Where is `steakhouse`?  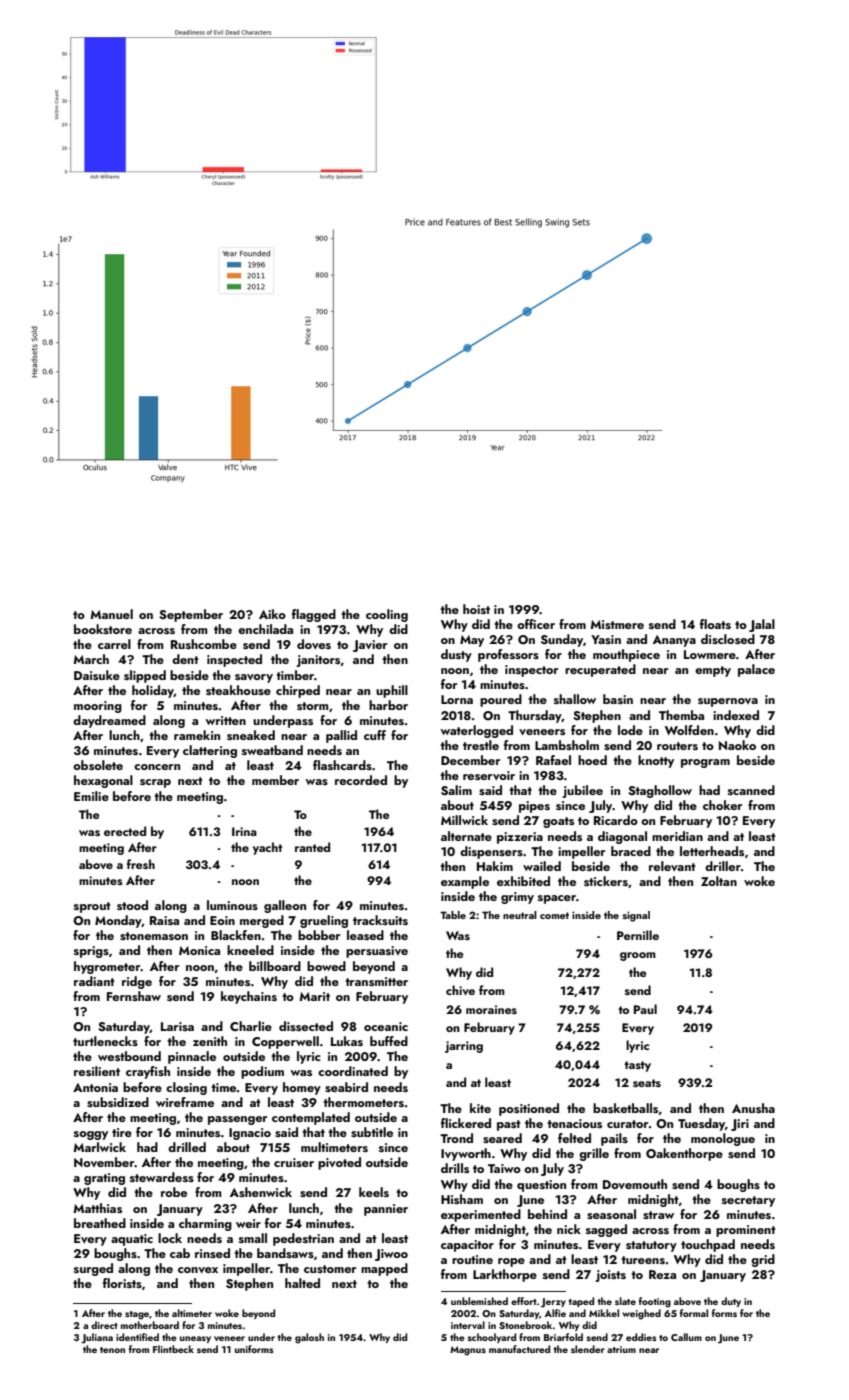 steakhouse is located at coordinates (238, 690).
